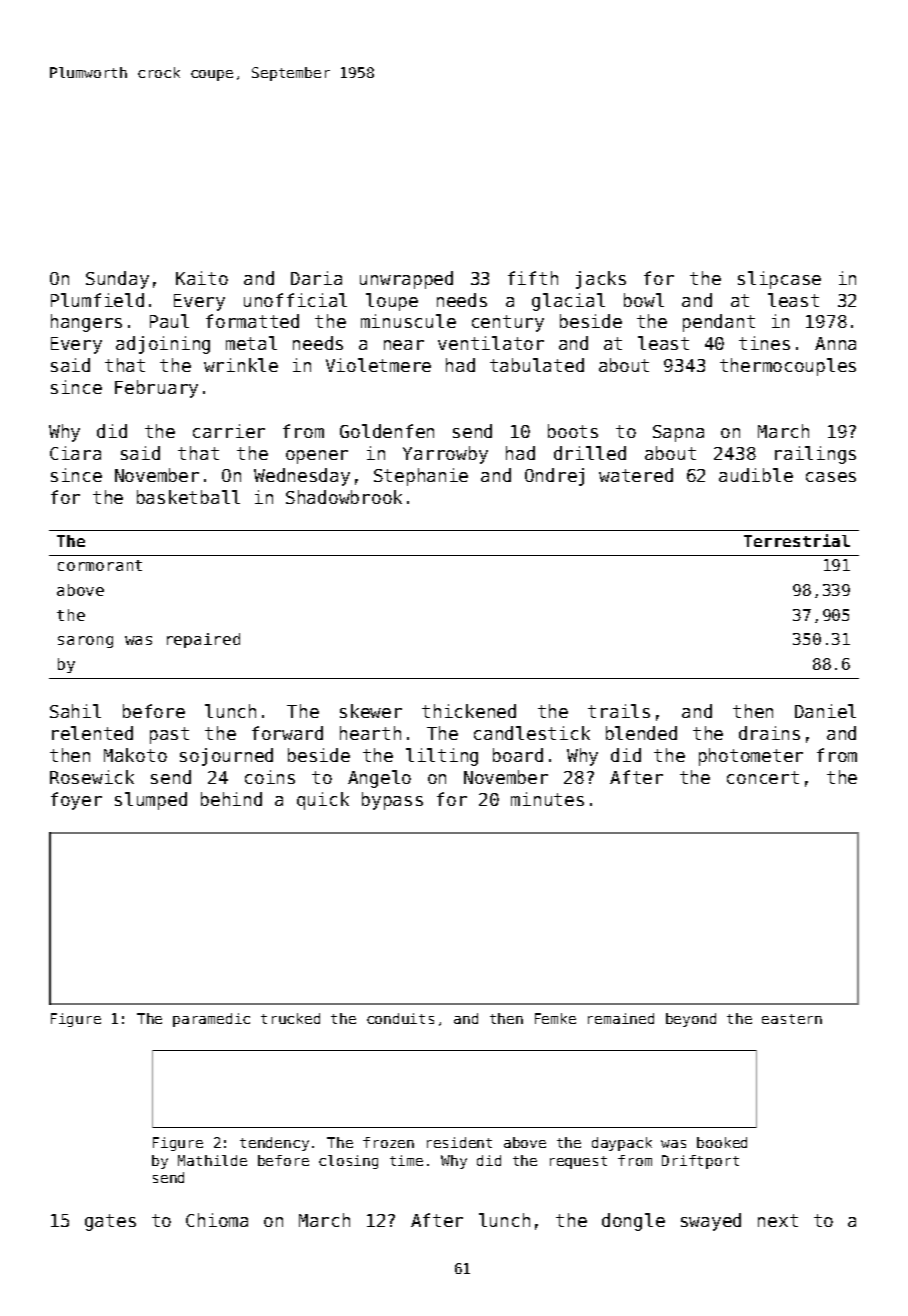  Describe the element at coordinates (100, 565) in the page. I see `cormorant` at that location.
